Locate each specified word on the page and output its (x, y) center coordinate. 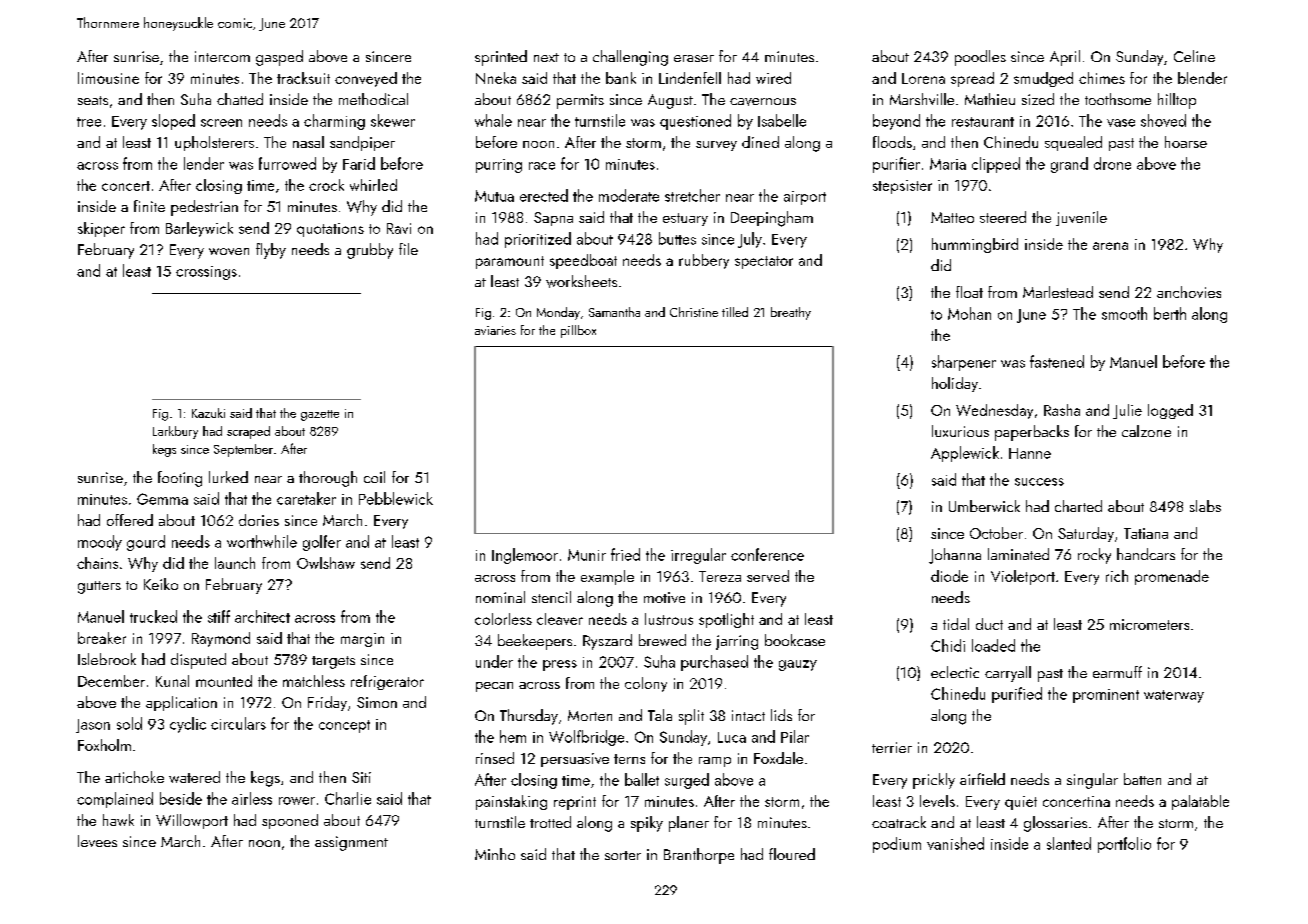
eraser (694, 58)
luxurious (960, 431)
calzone (1146, 431)
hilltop (1177, 101)
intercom (222, 56)
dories (259, 520)
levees (97, 841)
